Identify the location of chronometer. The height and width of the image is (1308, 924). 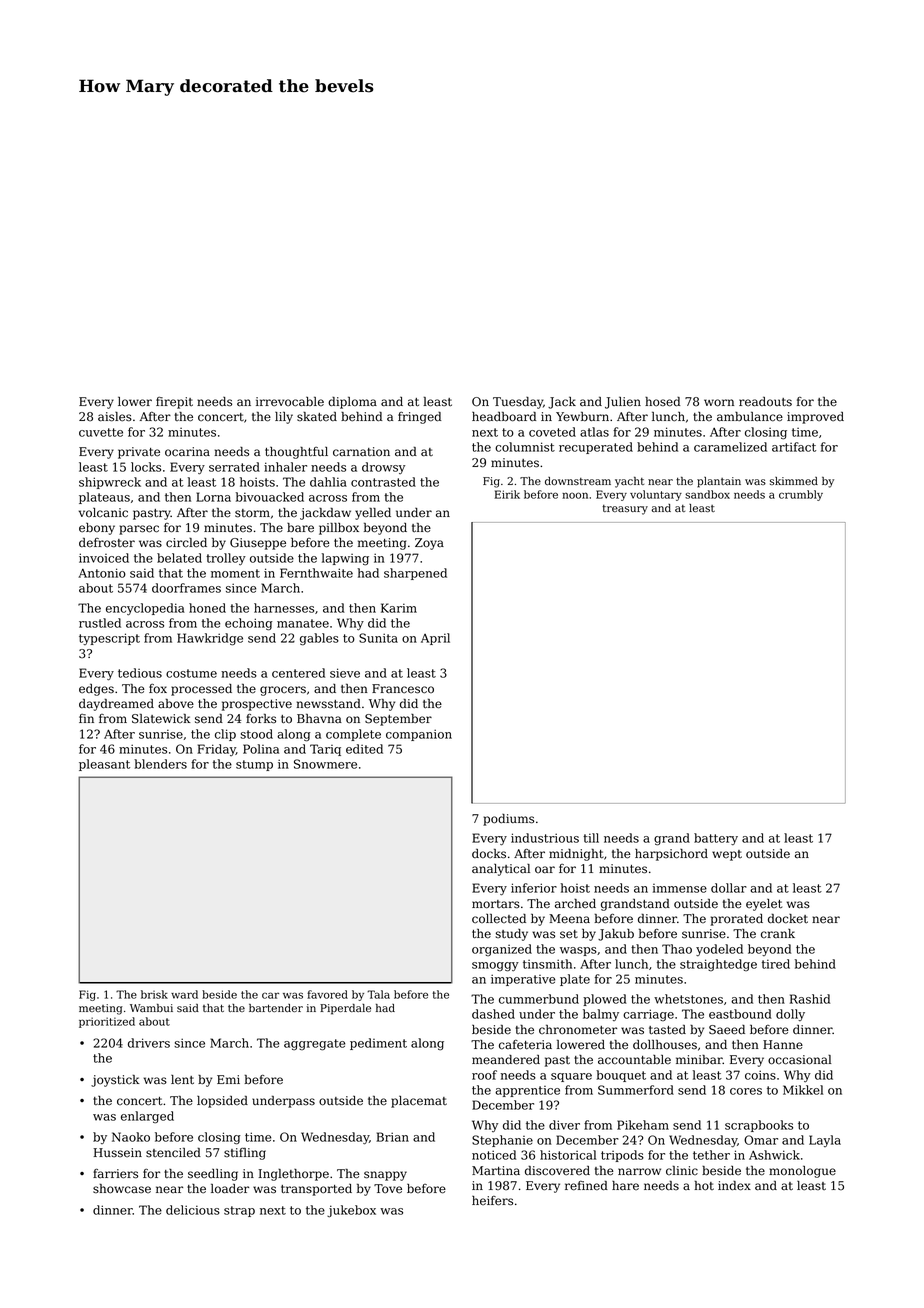
(578, 1029).
